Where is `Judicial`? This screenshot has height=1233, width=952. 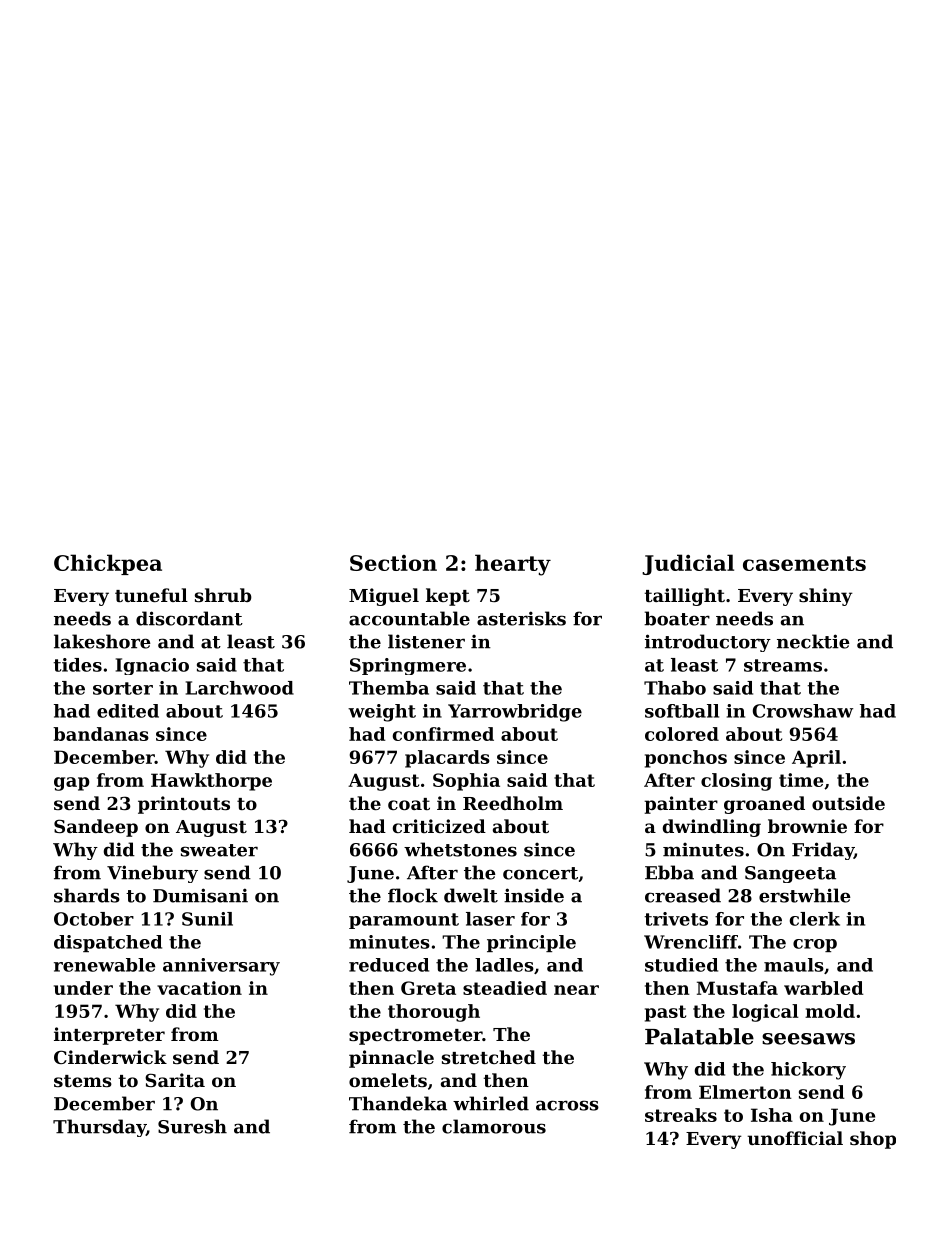 Judicial is located at coordinates (688, 564).
